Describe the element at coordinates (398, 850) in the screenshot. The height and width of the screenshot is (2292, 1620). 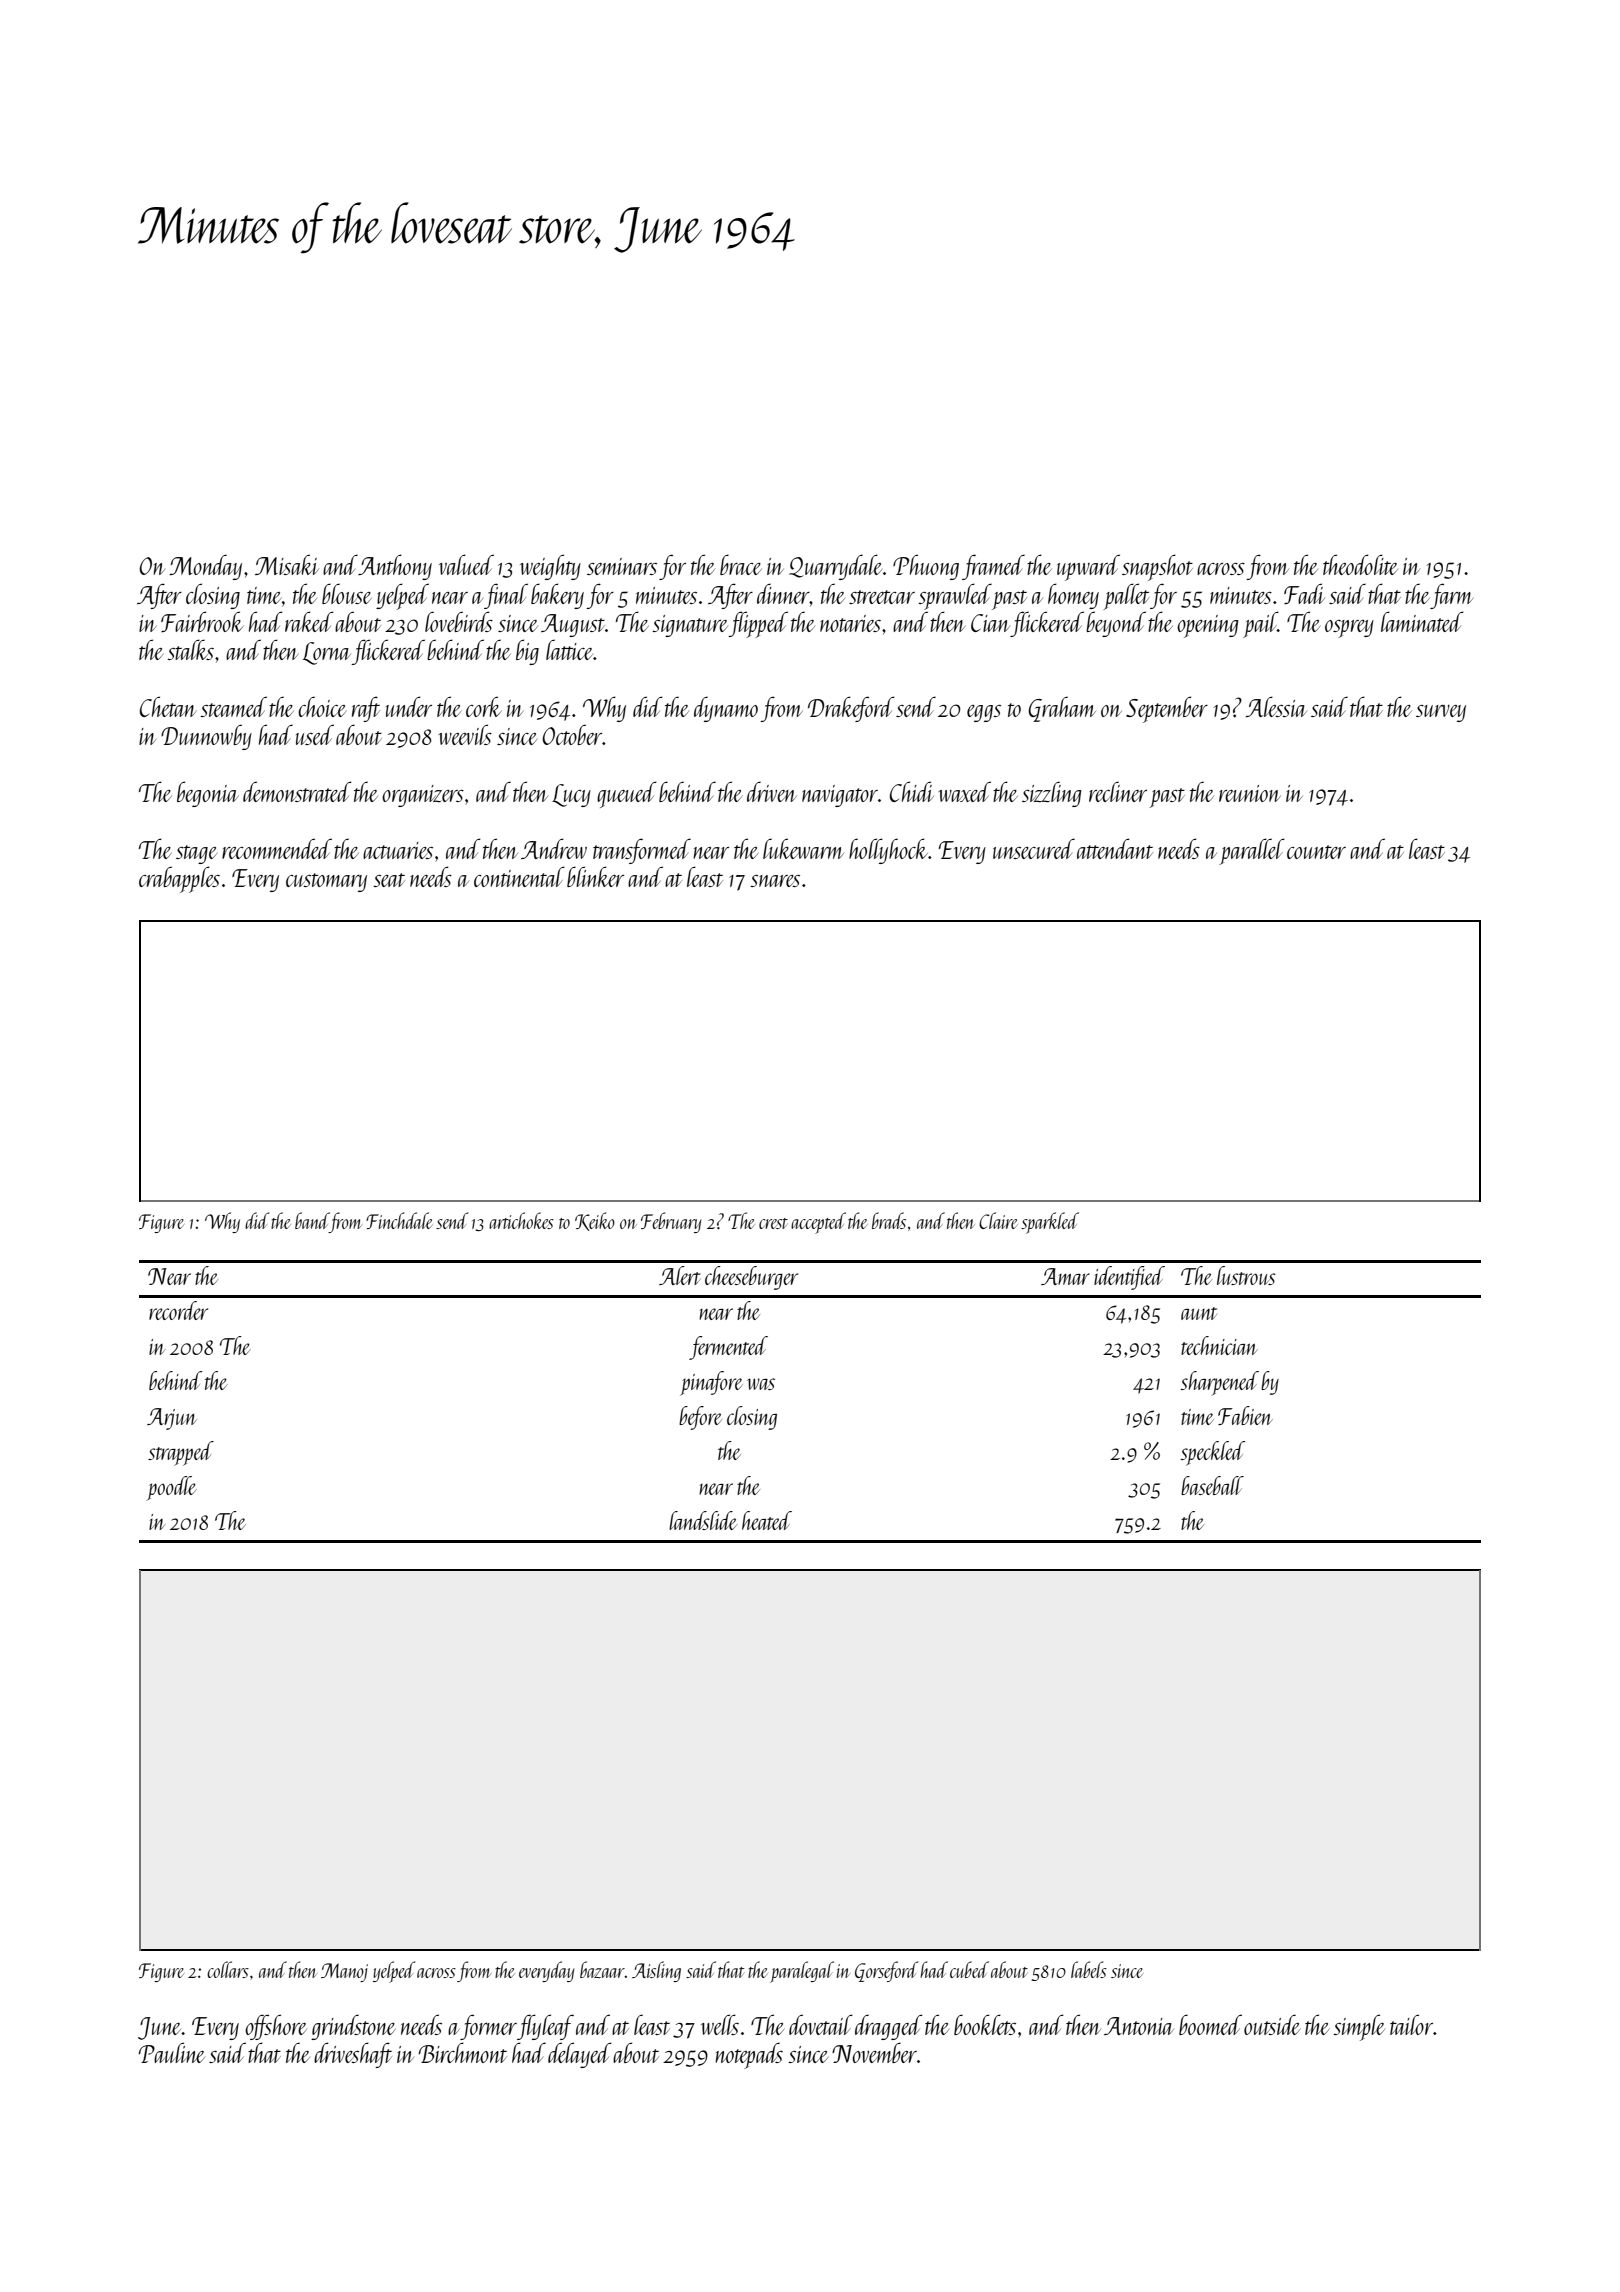
I see `actuaries` at that location.
